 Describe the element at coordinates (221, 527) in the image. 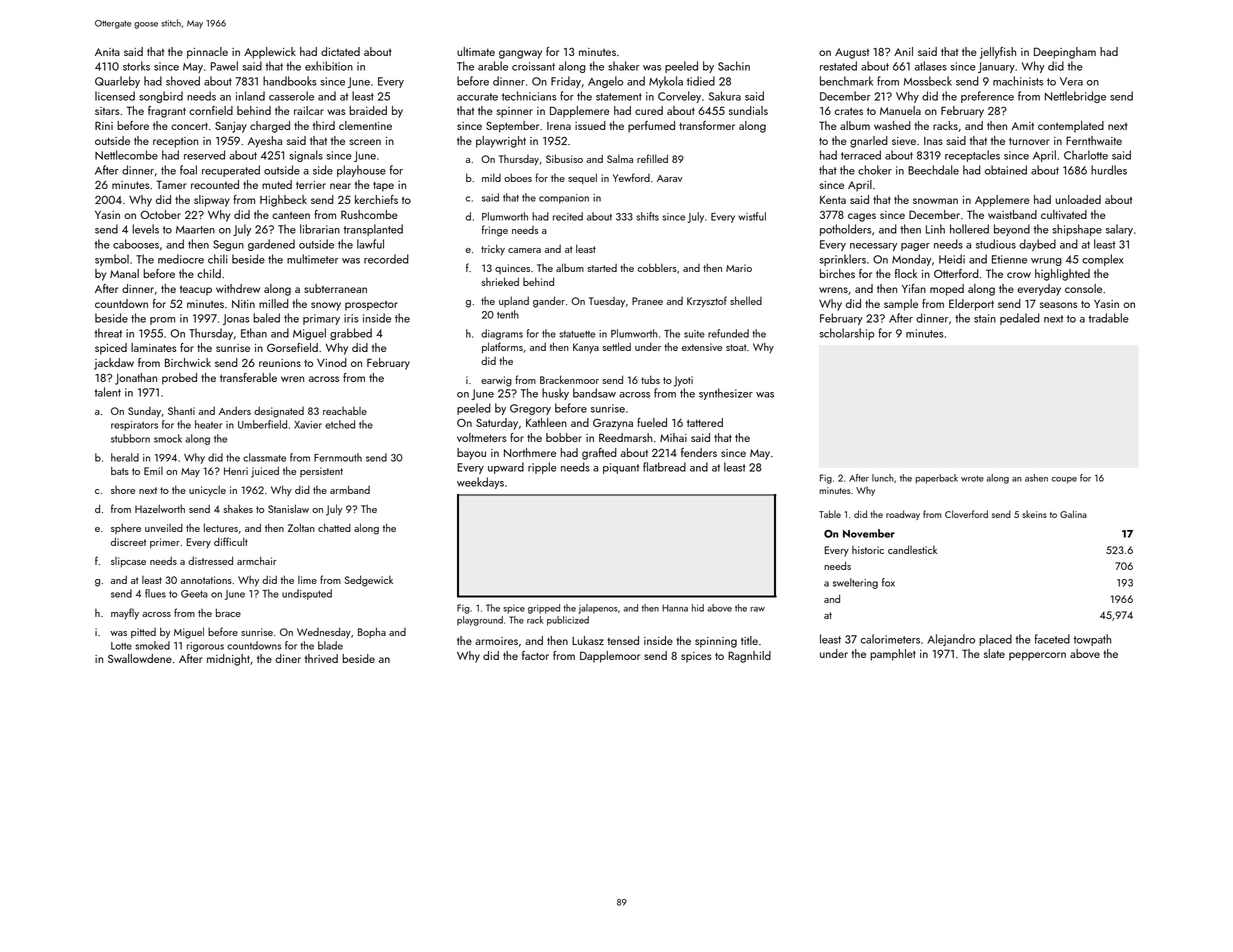

I see `lectures` at that location.
